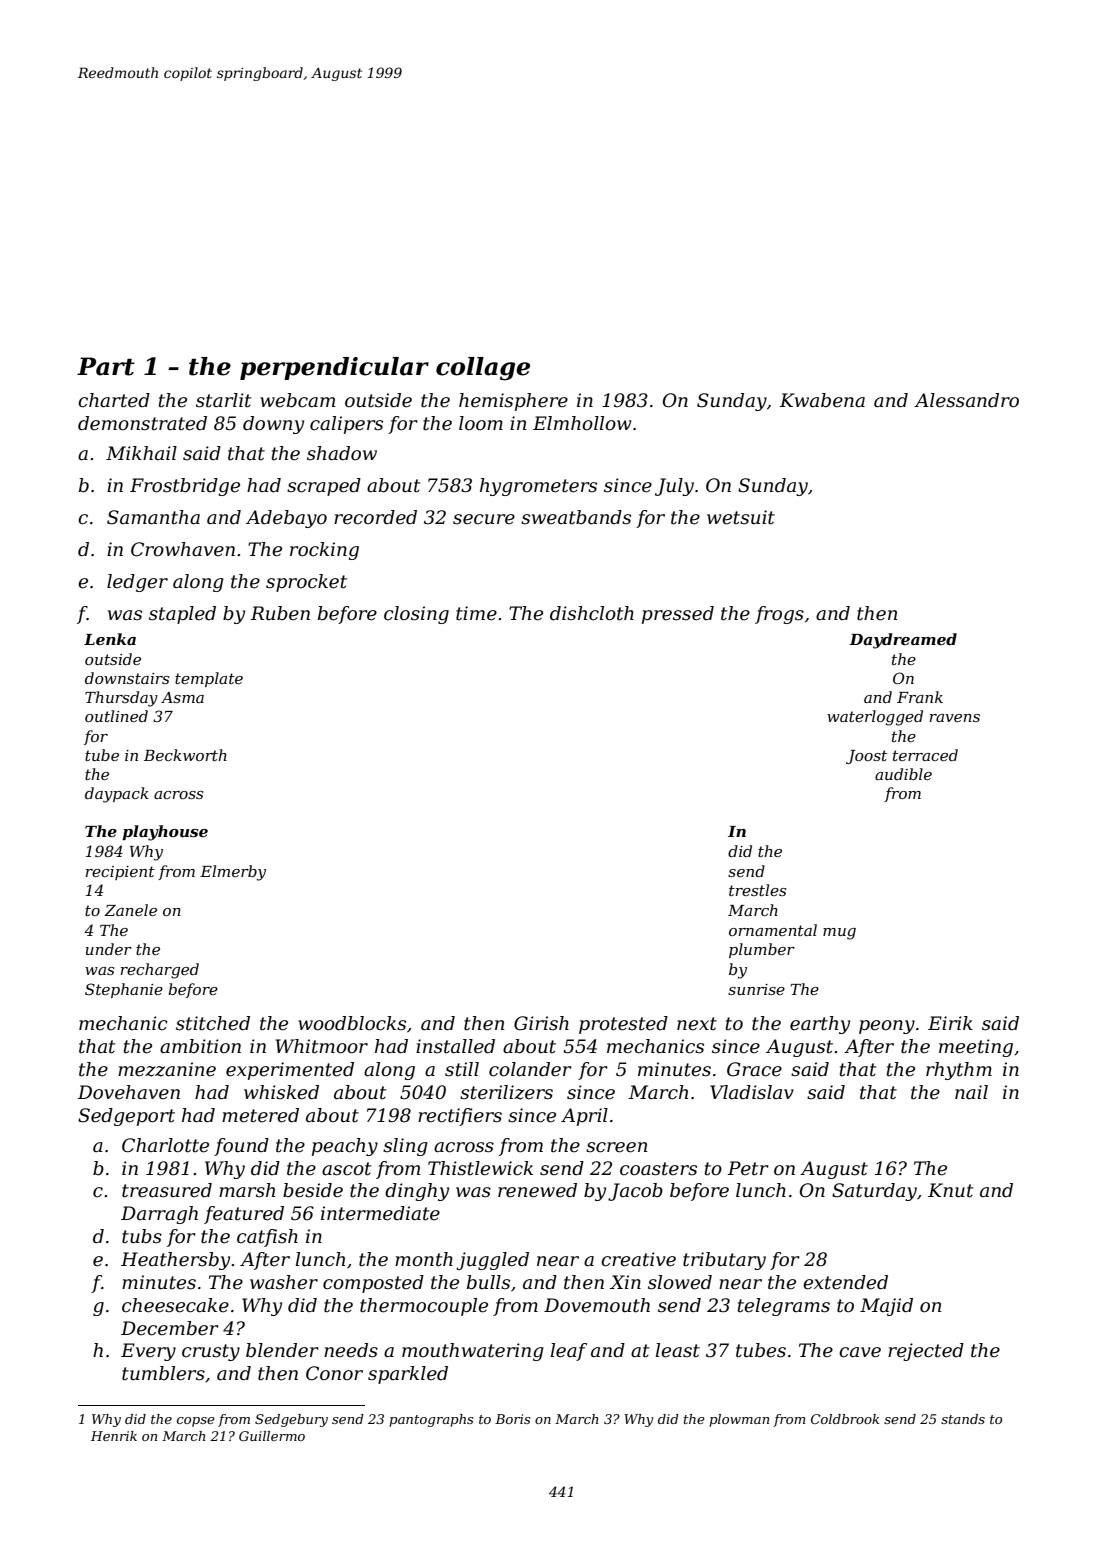  Describe the element at coordinates (951, 1190) in the screenshot. I see `Knut` at that location.
